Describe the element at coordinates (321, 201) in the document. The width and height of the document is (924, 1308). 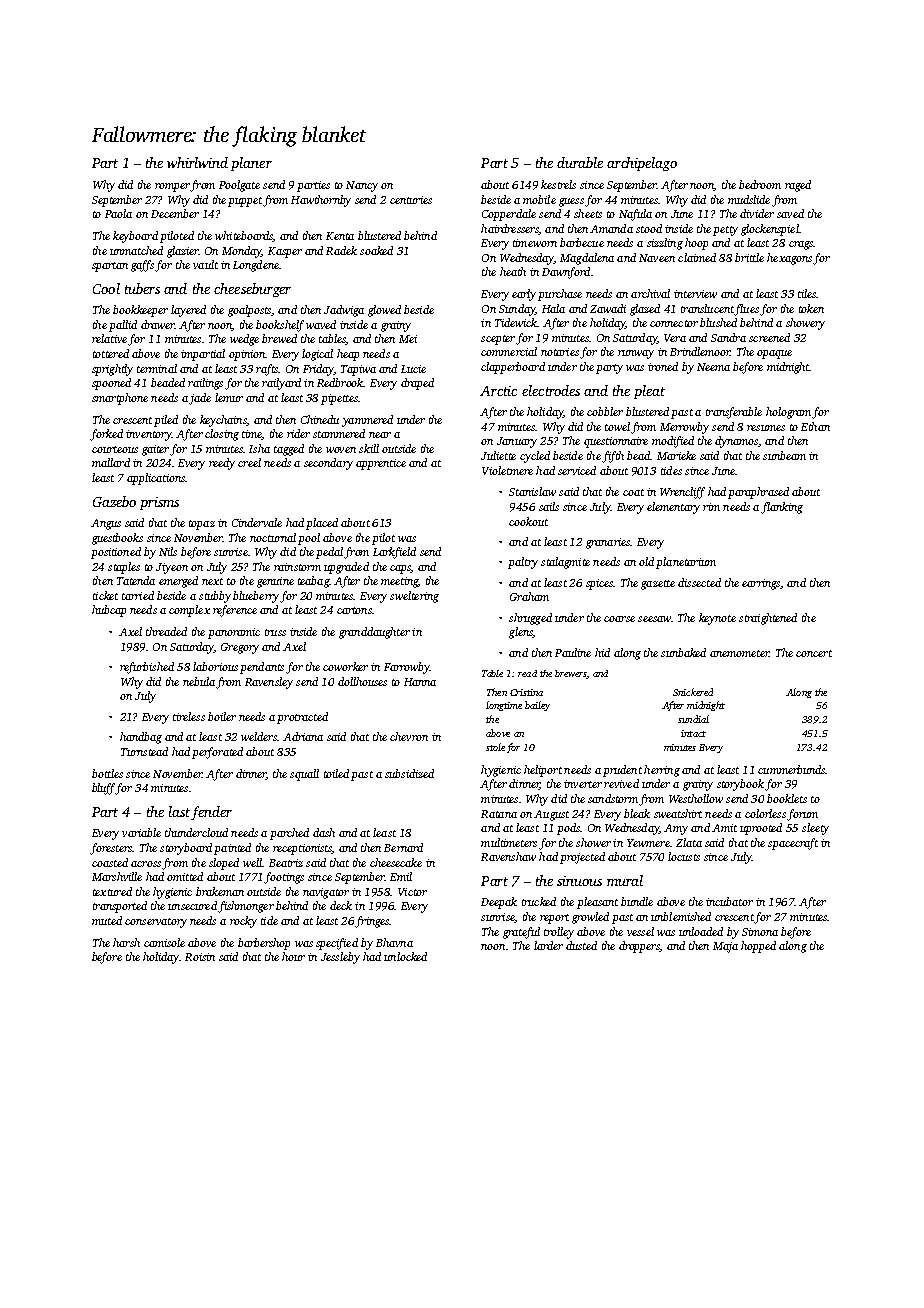
I see `Hawthornby` at that location.
